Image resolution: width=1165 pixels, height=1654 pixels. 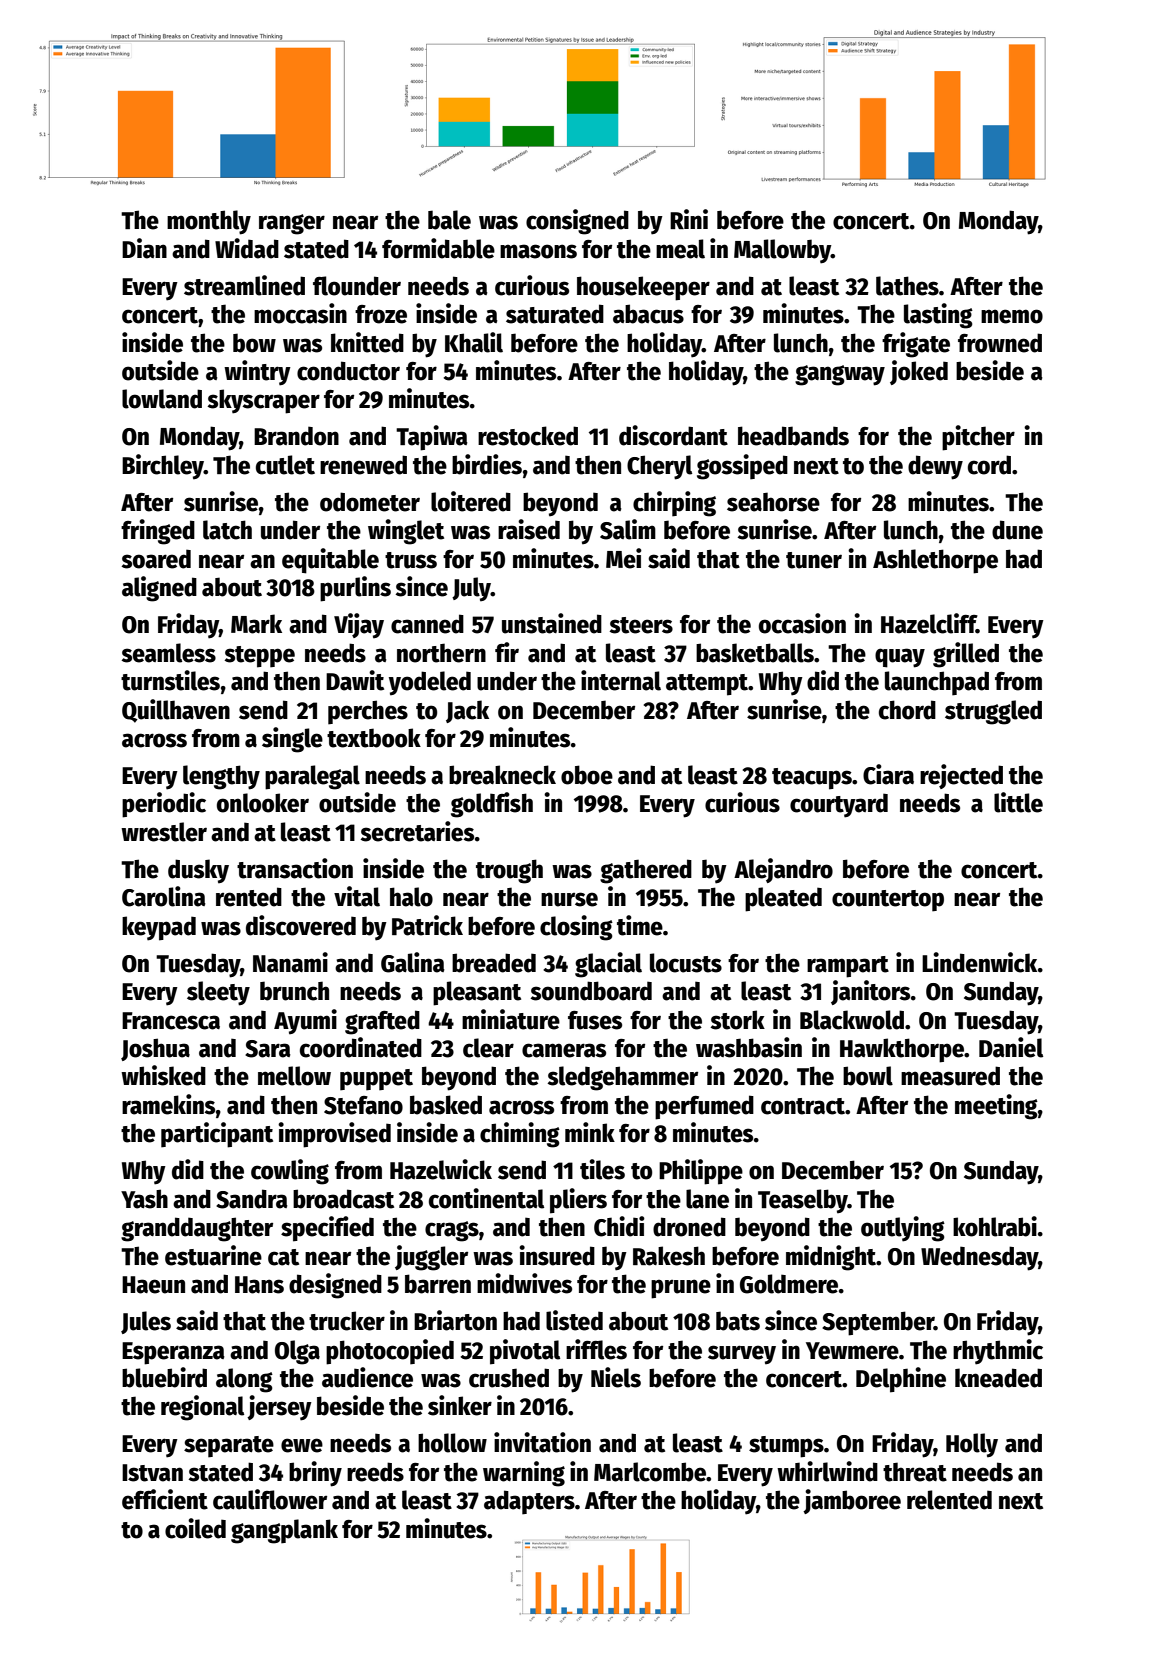 What do you see at coordinates (998, 1352) in the document?
I see `rhythmic` at bounding box center [998, 1352].
